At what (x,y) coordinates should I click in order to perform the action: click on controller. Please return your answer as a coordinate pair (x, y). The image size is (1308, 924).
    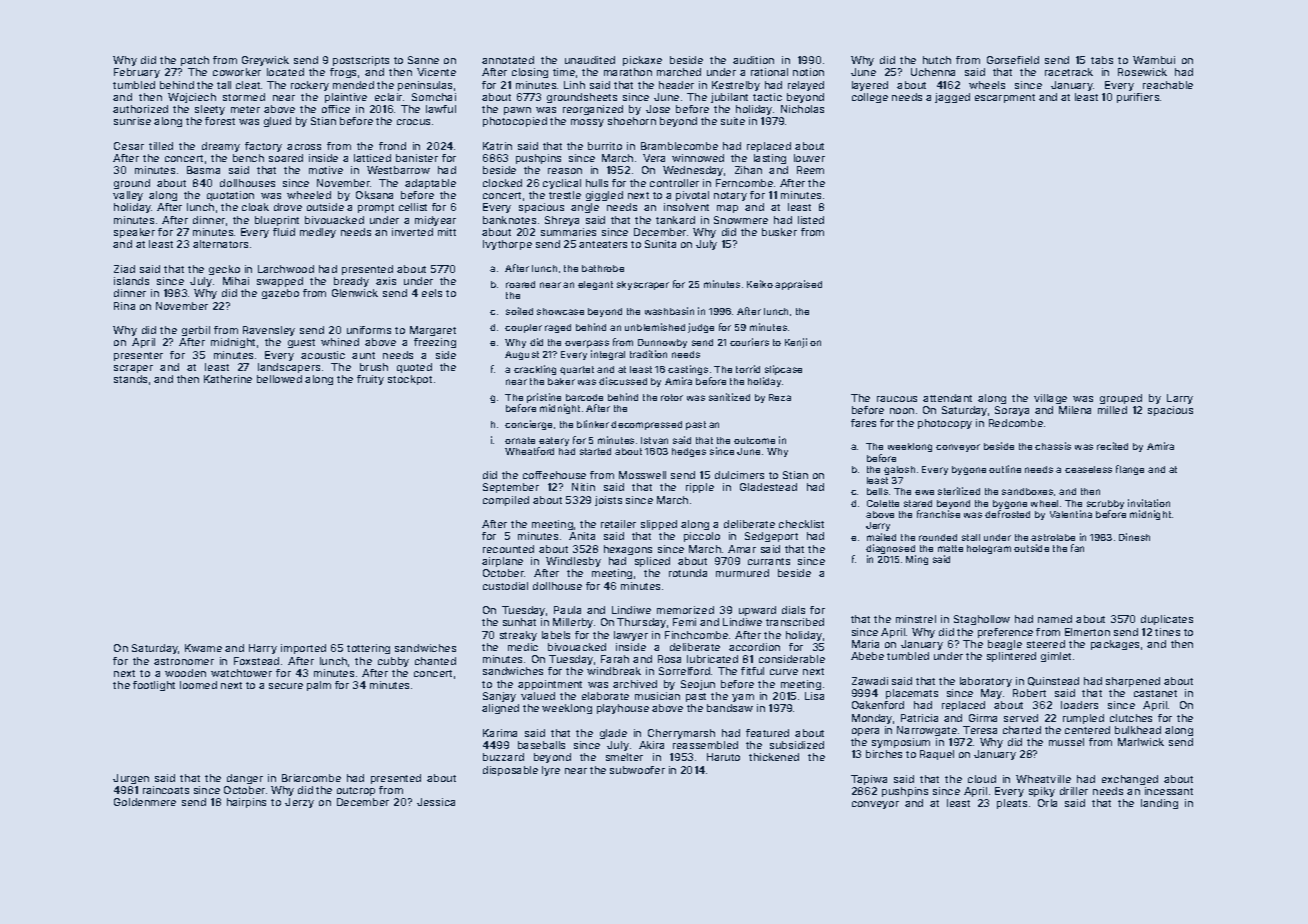
    Looking at the image, I should click on (674, 183).
